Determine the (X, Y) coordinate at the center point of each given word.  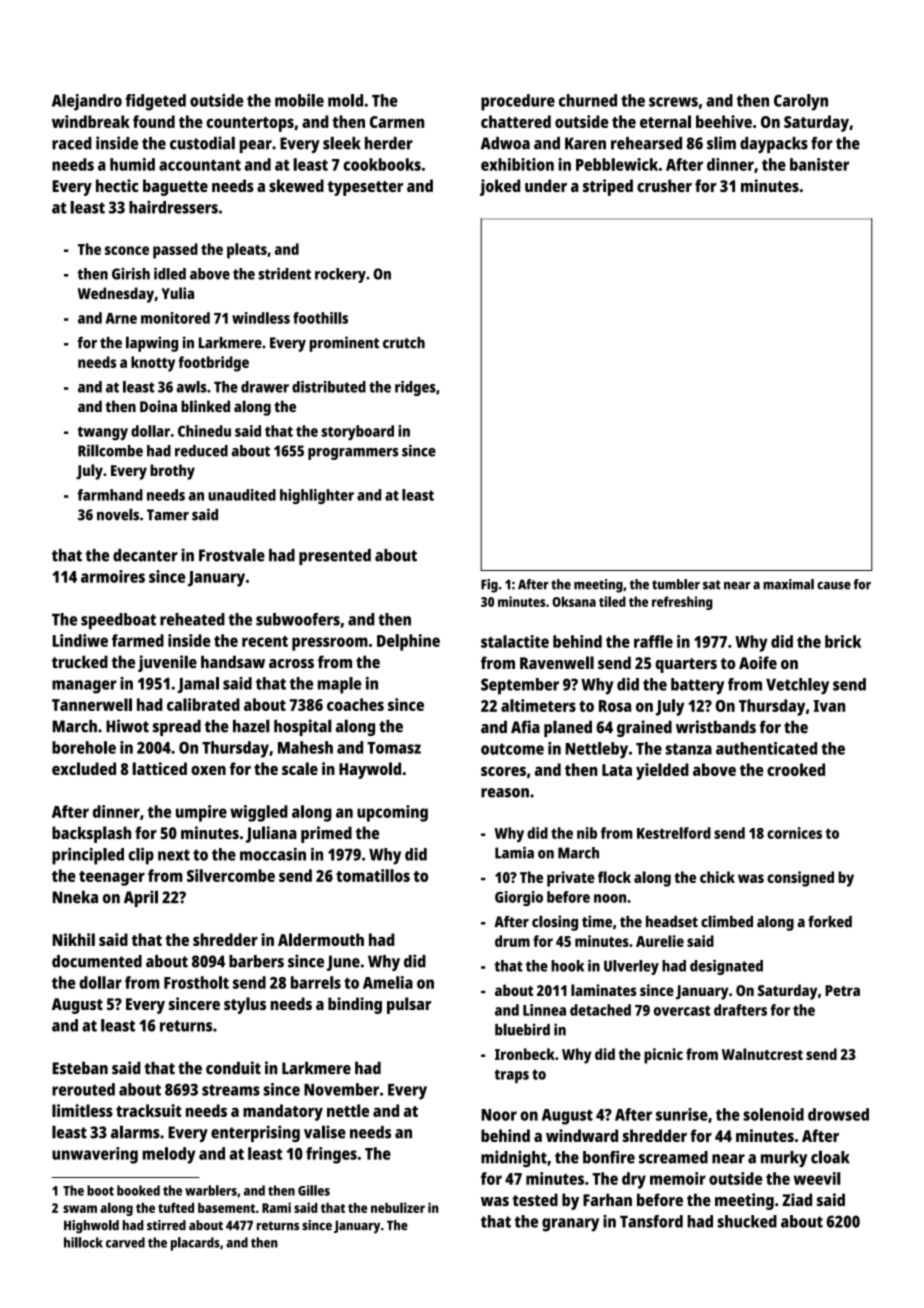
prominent (344, 344)
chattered (516, 121)
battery (697, 686)
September (520, 686)
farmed (138, 640)
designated (726, 967)
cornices (794, 833)
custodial (202, 143)
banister (819, 164)
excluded (84, 768)
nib (587, 833)
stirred (166, 1225)
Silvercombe (231, 875)
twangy (103, 433)
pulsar (409, 1005)
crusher (664, 185)
